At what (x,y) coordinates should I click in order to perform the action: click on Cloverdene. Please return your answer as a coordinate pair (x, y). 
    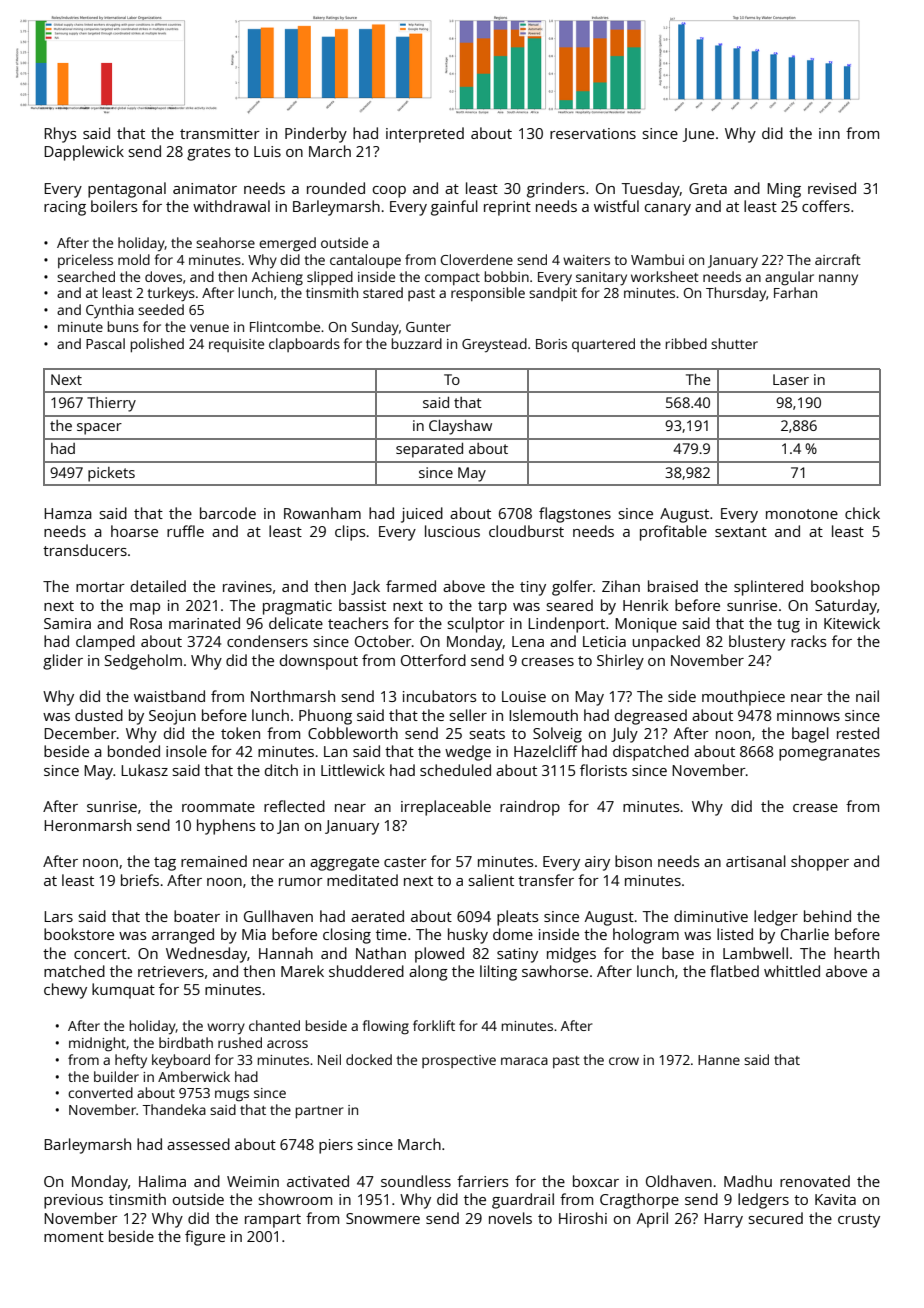
    Looking at the image, I should click on (477, 259).
